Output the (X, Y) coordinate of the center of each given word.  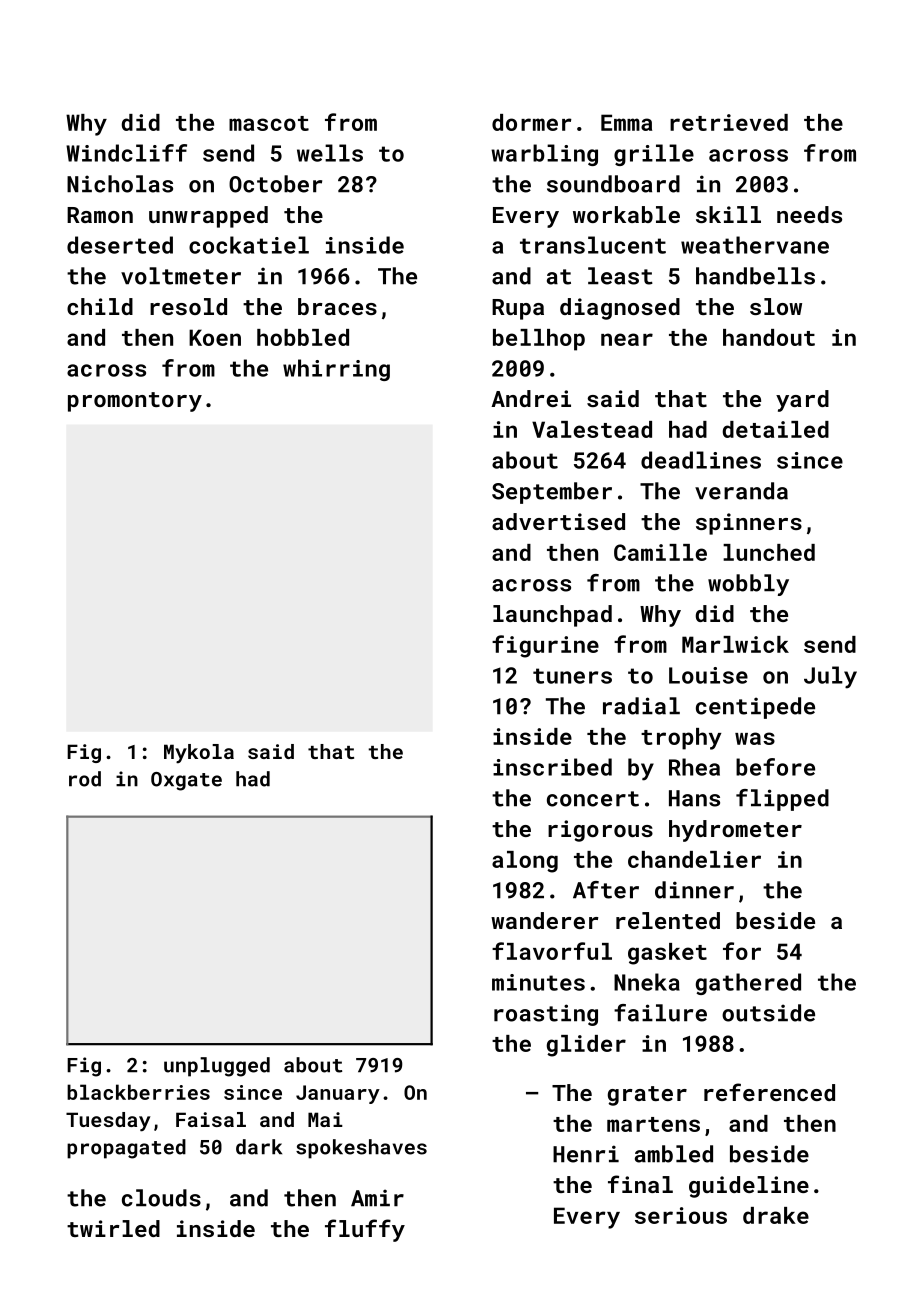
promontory (135, 402)
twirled (113, 1228)
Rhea (694, 767)
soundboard (613, 184)
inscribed (552, 767)
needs (809, 214)
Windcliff (126, 153)
